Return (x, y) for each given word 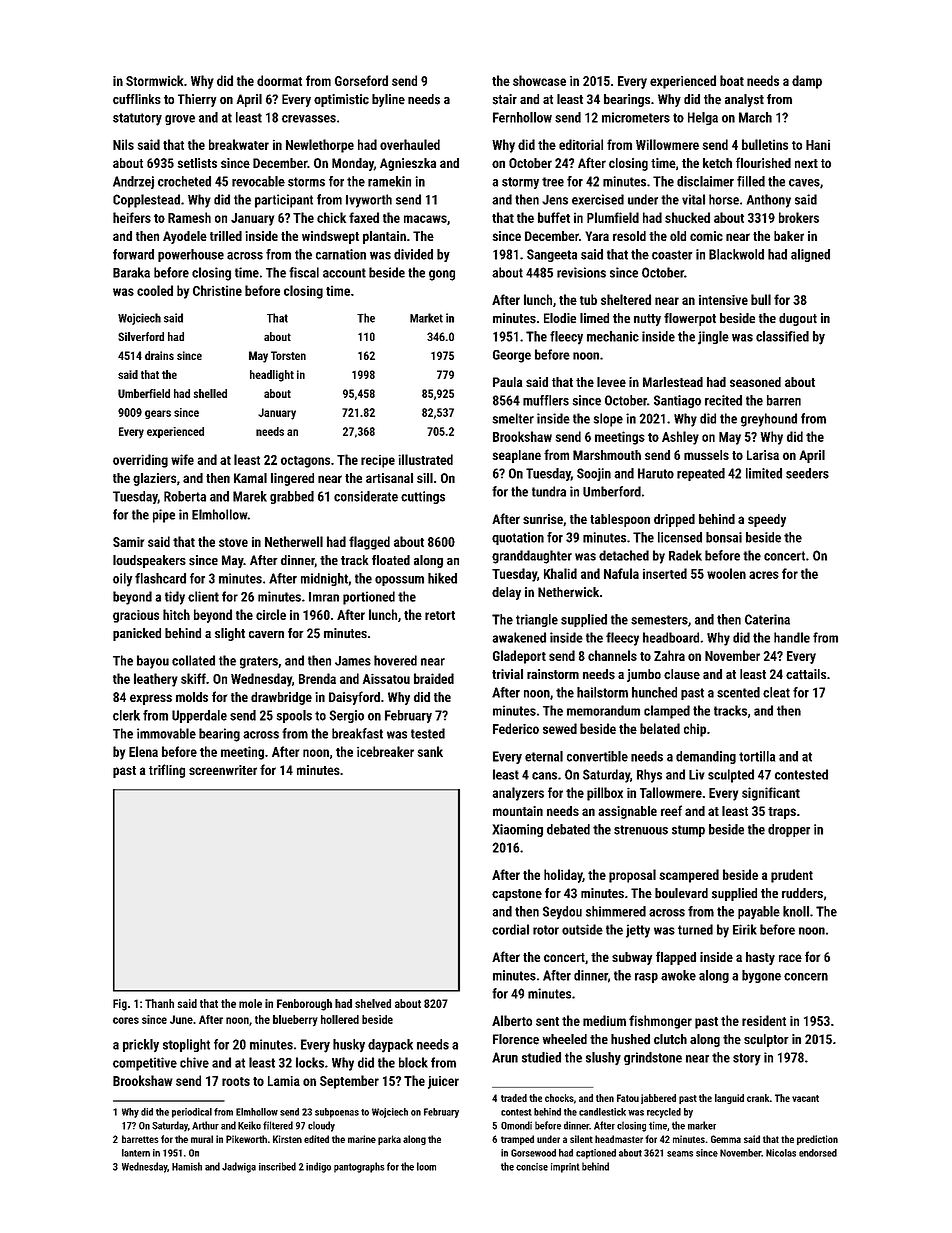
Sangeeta (552, 255)
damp (807, 82)
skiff (193, 678)
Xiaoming (517, 830)
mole (250, 1003)
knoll (796, 911)
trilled (226, 236)
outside (582, 929)
